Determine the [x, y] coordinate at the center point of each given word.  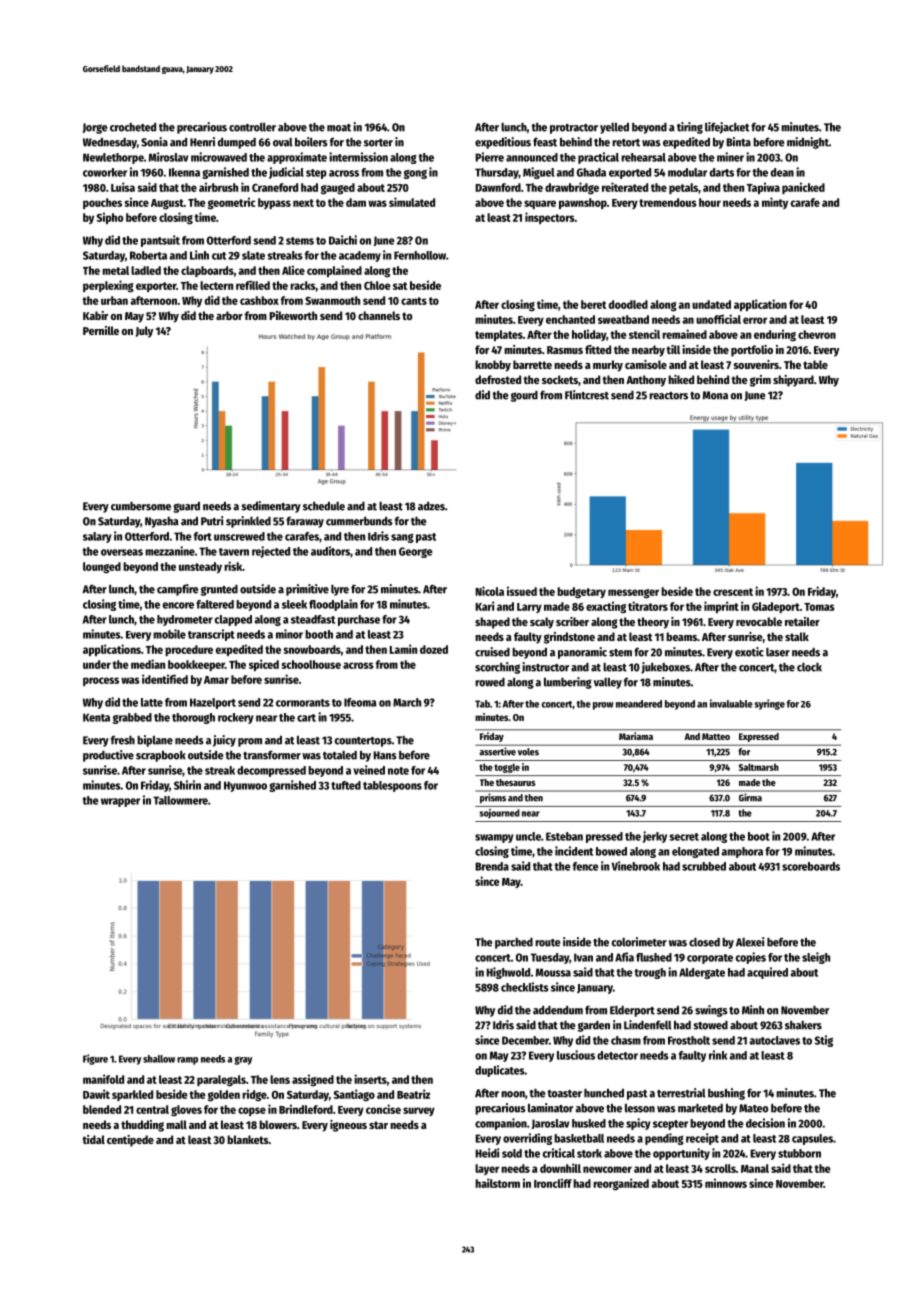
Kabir [95, 315]
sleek [294, 604]
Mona [715, 395]
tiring [690, 128]
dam [356, 202]
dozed [434, 649]
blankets [248, 1139]
